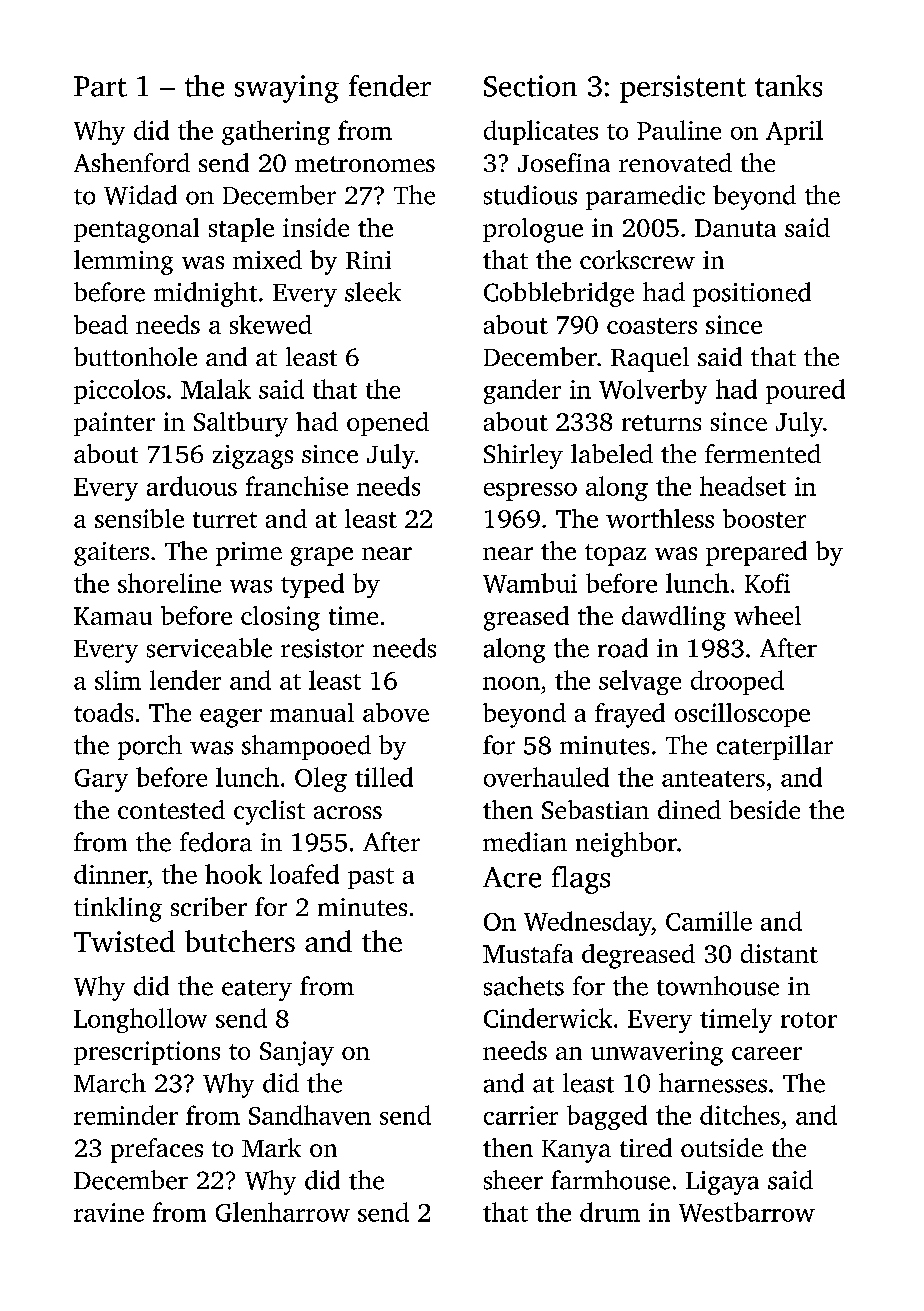 The width and height of the document is (924, 1311). Describe the element at coordinates (742, 715) in the document. I see `oscilloscope` at that location.
